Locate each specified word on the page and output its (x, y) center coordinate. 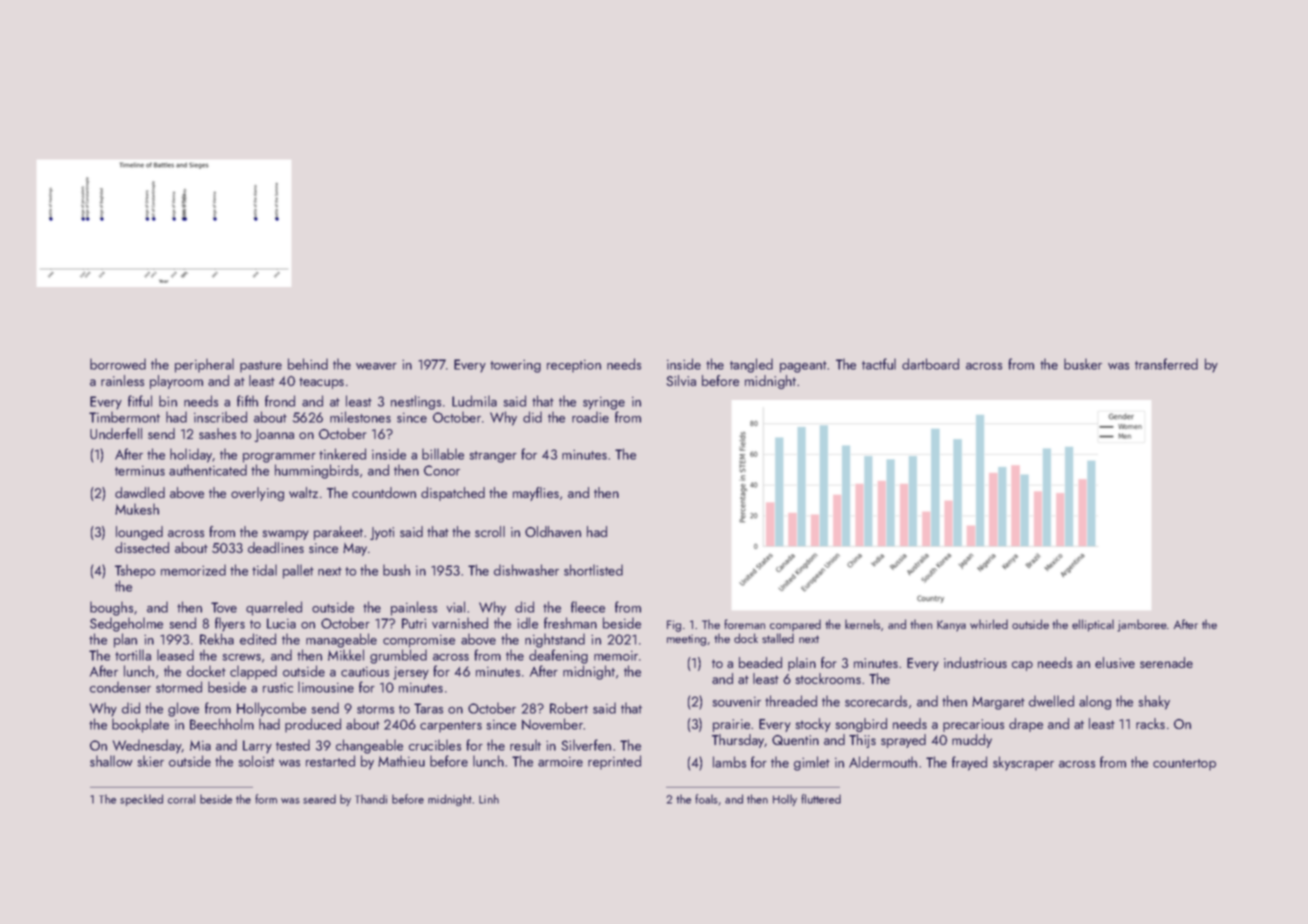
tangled (751, 365)
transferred (1166, 364)
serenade (1166, 662)
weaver (376, 366)
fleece (588, 607)
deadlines (276, 547)
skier (150, 761)
